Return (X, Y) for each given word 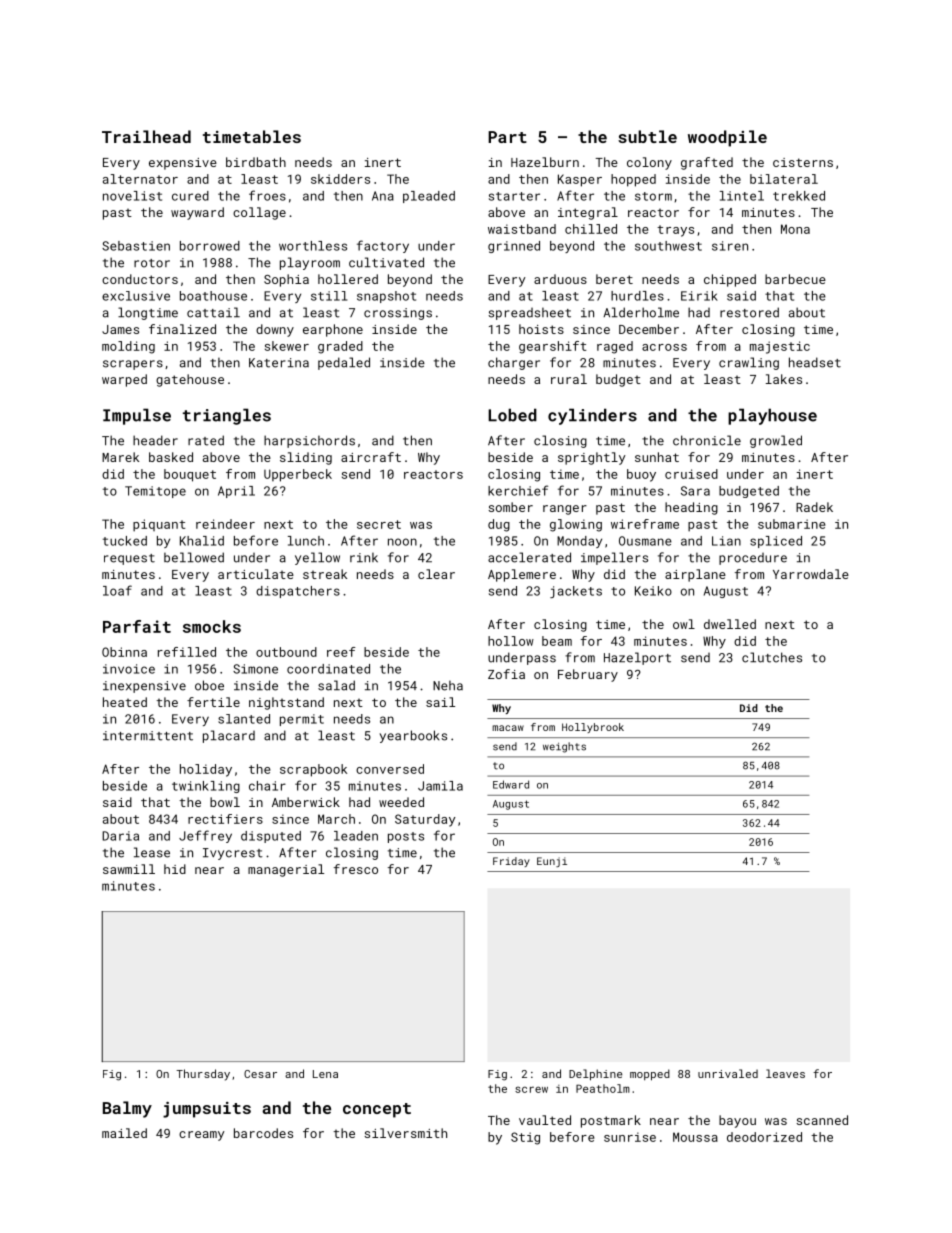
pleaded (429, 197)
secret (379, 524)
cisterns (803, 162)
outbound (286, 652)
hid (175, 869)
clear (436, 574)
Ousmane (645, 541)
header (155, 440)
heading (691, 508)
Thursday (203, 1075)
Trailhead (146, 136)
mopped (650, 1075)
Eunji (552, 862)
